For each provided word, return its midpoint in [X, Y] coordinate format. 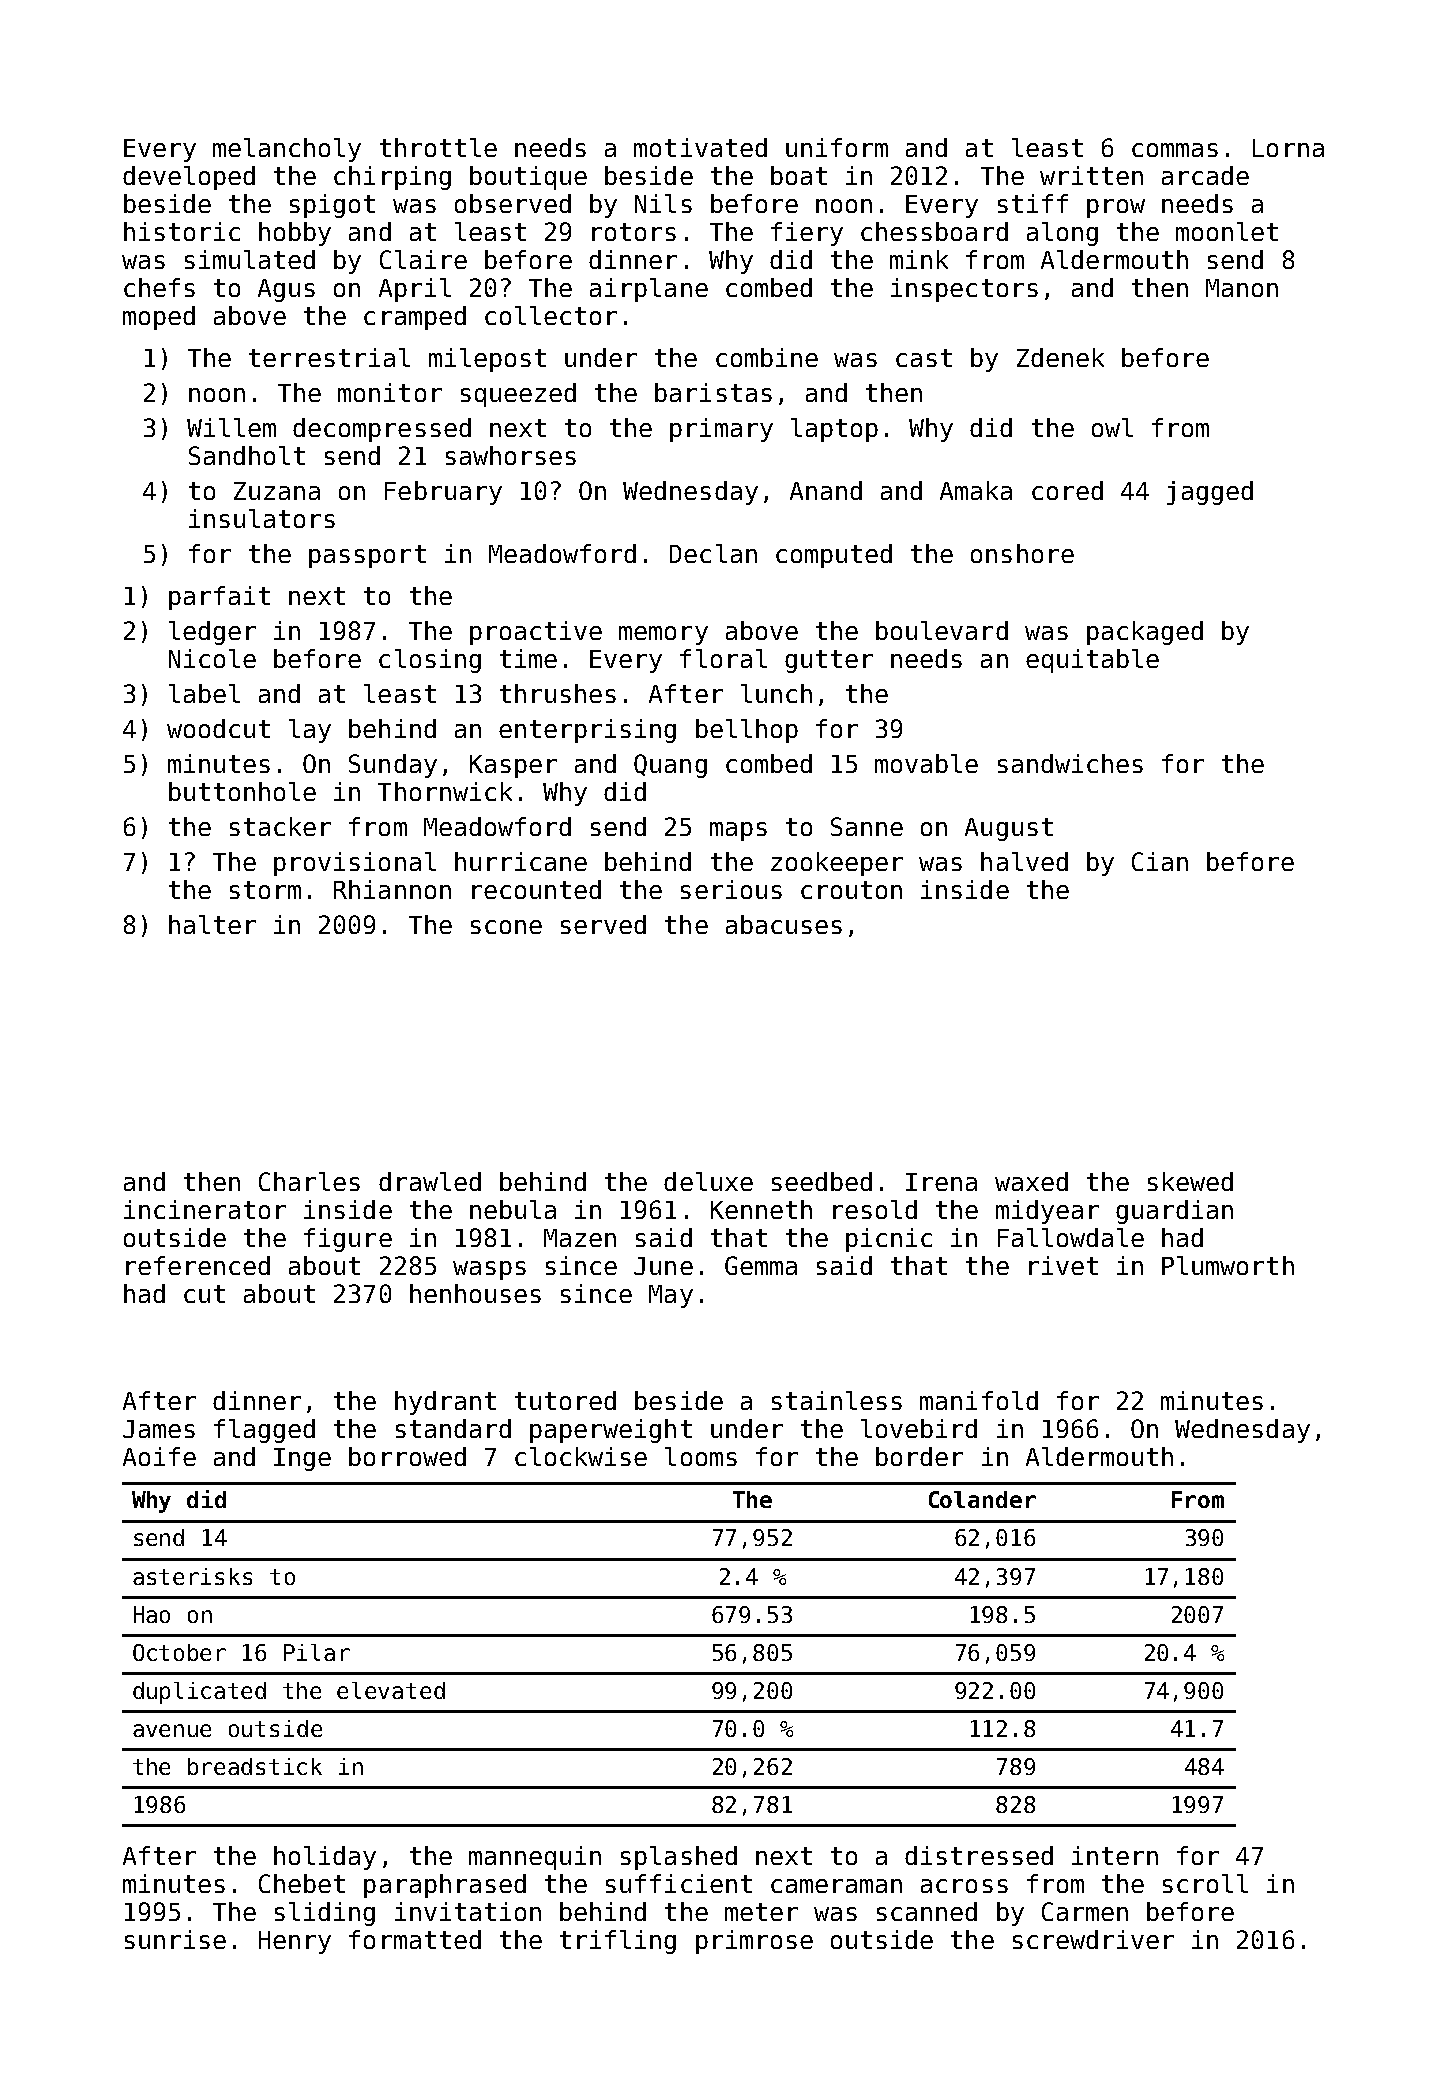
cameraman [836, 1886]
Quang [670, 766]
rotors [634, 232]
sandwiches [1070, 763]
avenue [172, 1730]
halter [212, 924]
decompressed [382, 430]
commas [1175, 150]
